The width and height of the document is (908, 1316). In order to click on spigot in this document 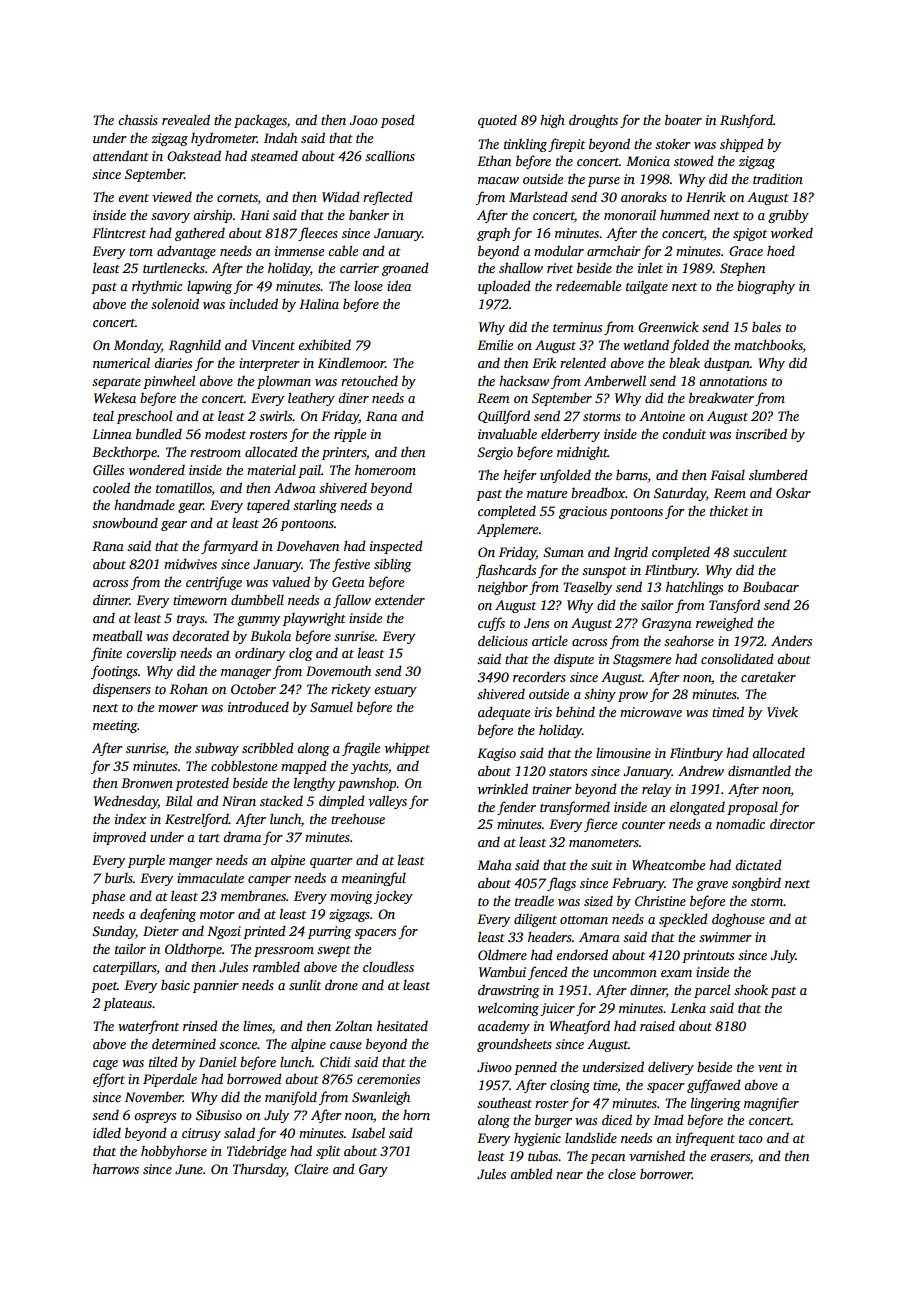, I will do `click(750, 234)`.
